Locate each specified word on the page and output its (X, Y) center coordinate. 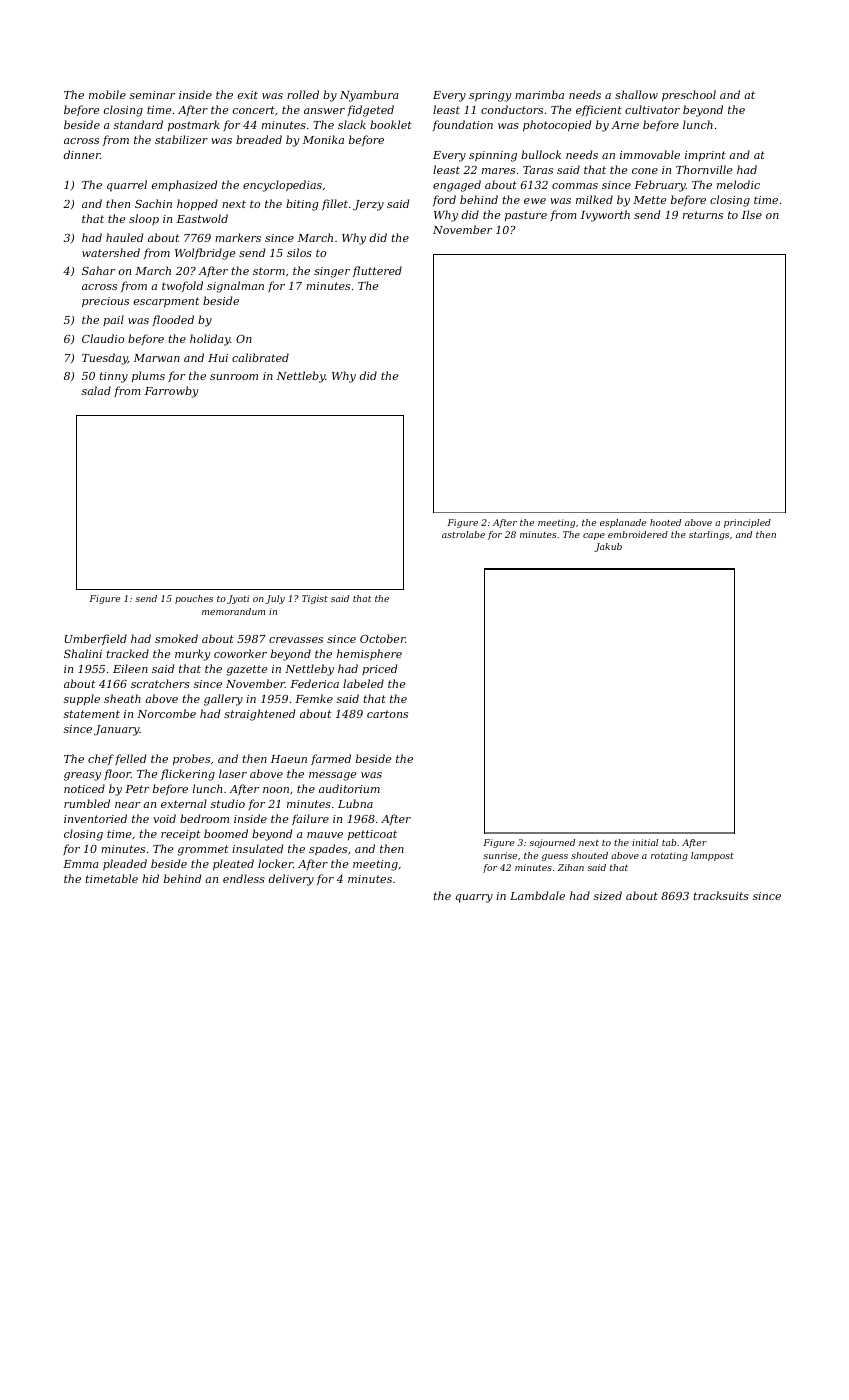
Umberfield (96, 639)
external (184, 803)
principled (747, 523)
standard (138, 124)
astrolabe (463, 534)
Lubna (355, 803)
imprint (705, 156)
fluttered (377, 271)
